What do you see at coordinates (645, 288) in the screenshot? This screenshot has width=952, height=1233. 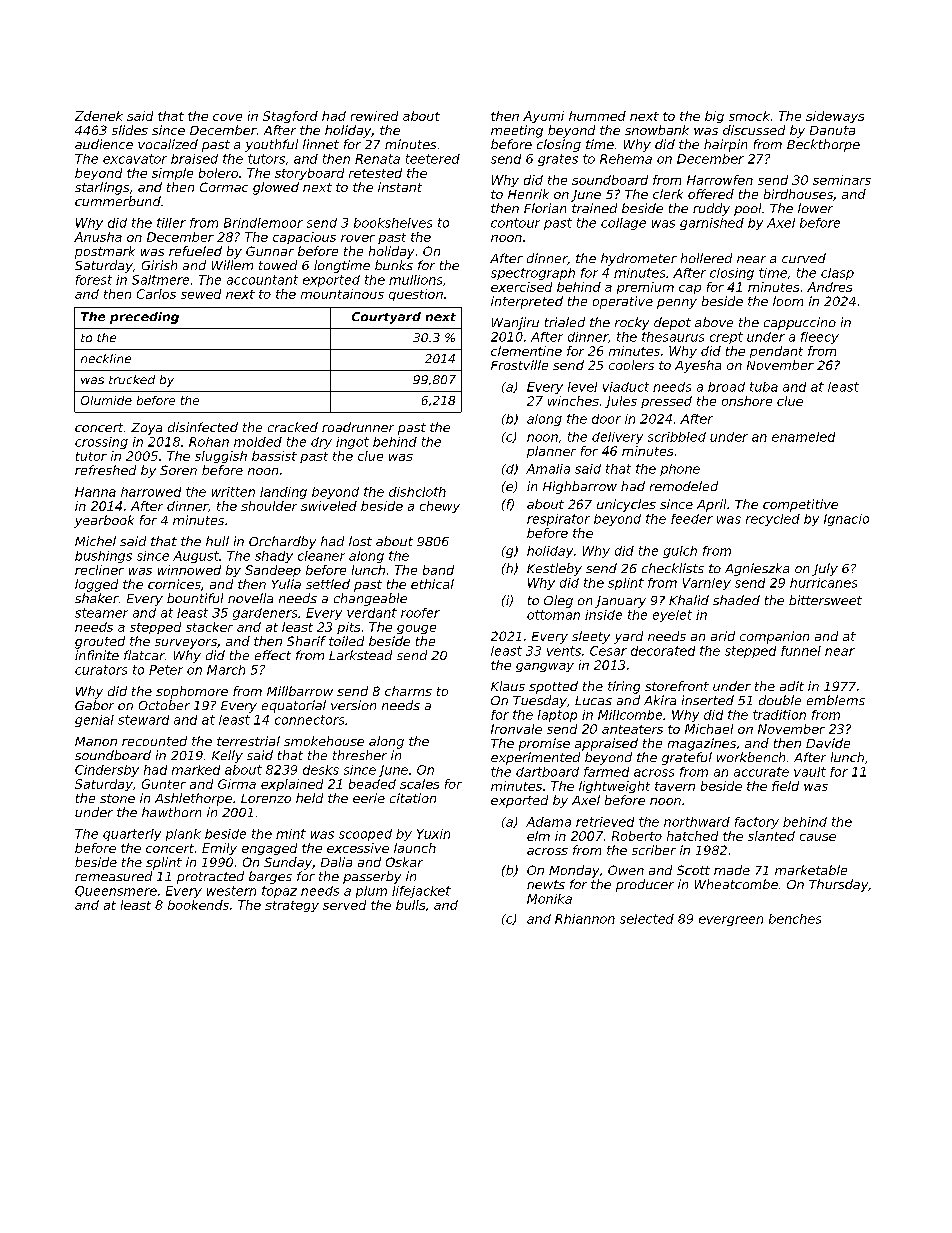 I see `premium` at bounding box center [645, 288].
